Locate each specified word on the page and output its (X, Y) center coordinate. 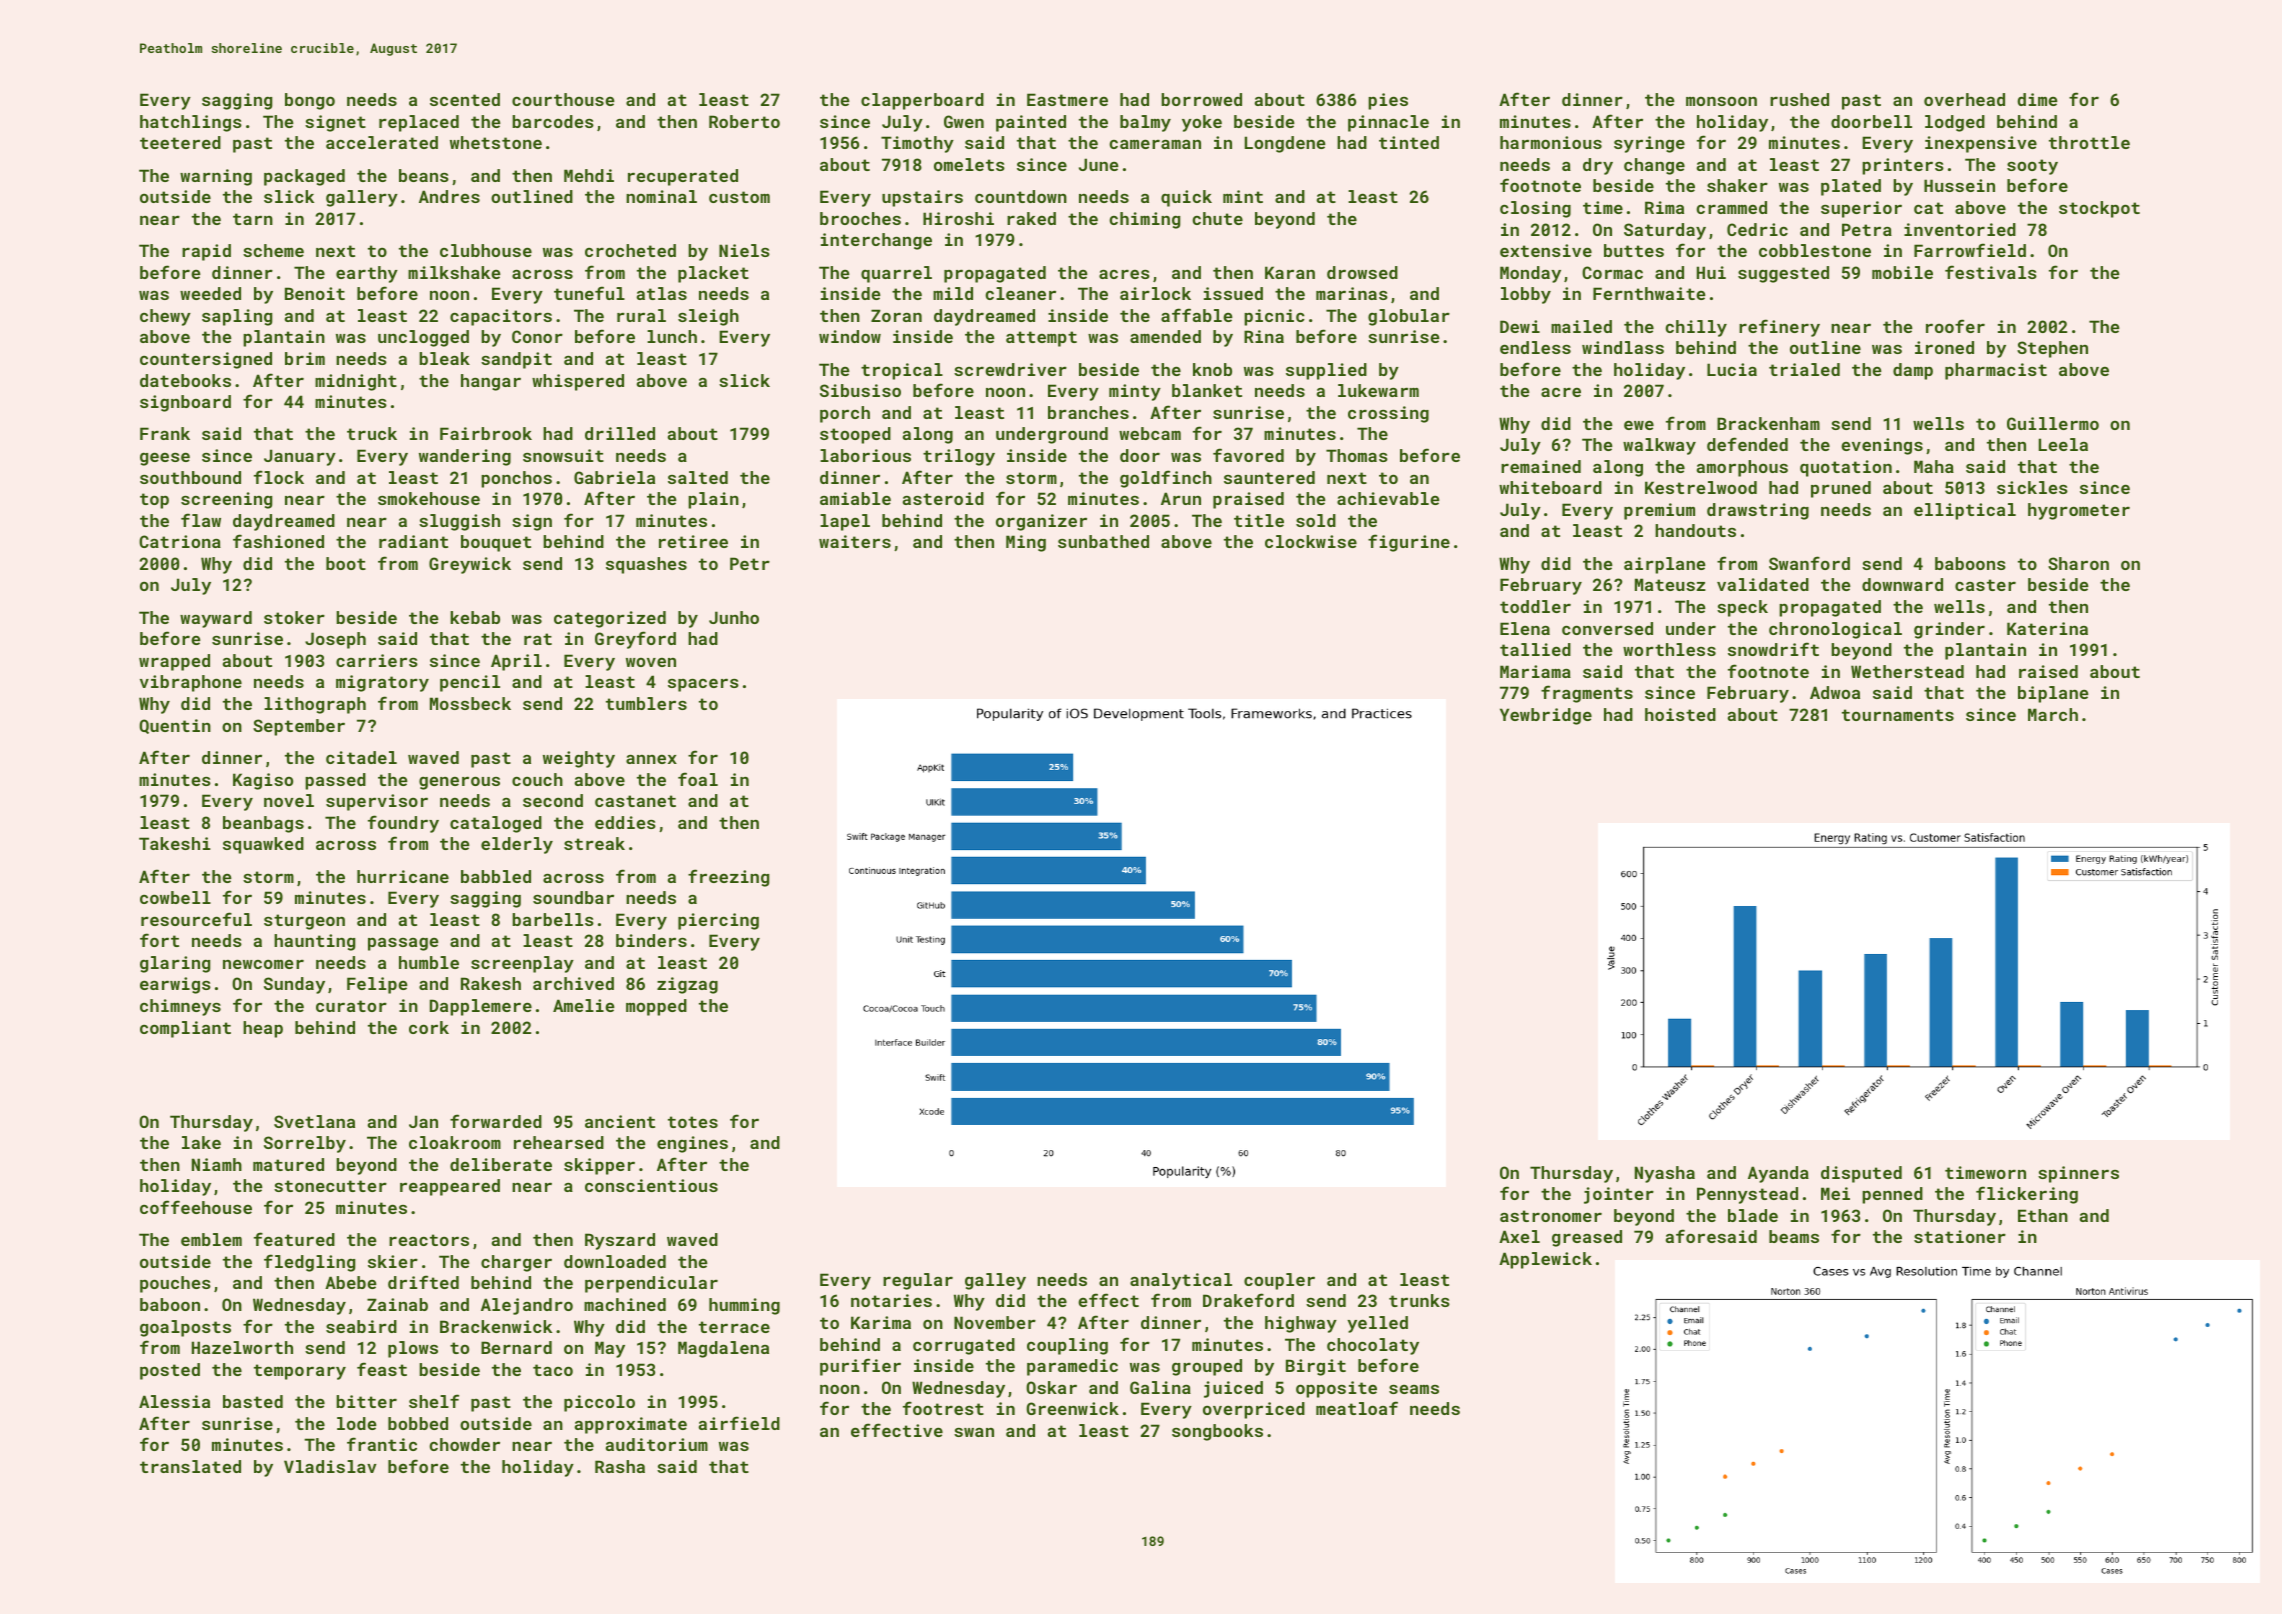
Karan (1290, 272)
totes (693, 1122)
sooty (2032, 167)
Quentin (175, 726)
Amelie (584, 1005)
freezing (728, 878)
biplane (2053, 694)
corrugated (964, 1346)
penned (1892, 1195)
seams (1414, 1389)
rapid (206, 252)
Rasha (620, 1466)
